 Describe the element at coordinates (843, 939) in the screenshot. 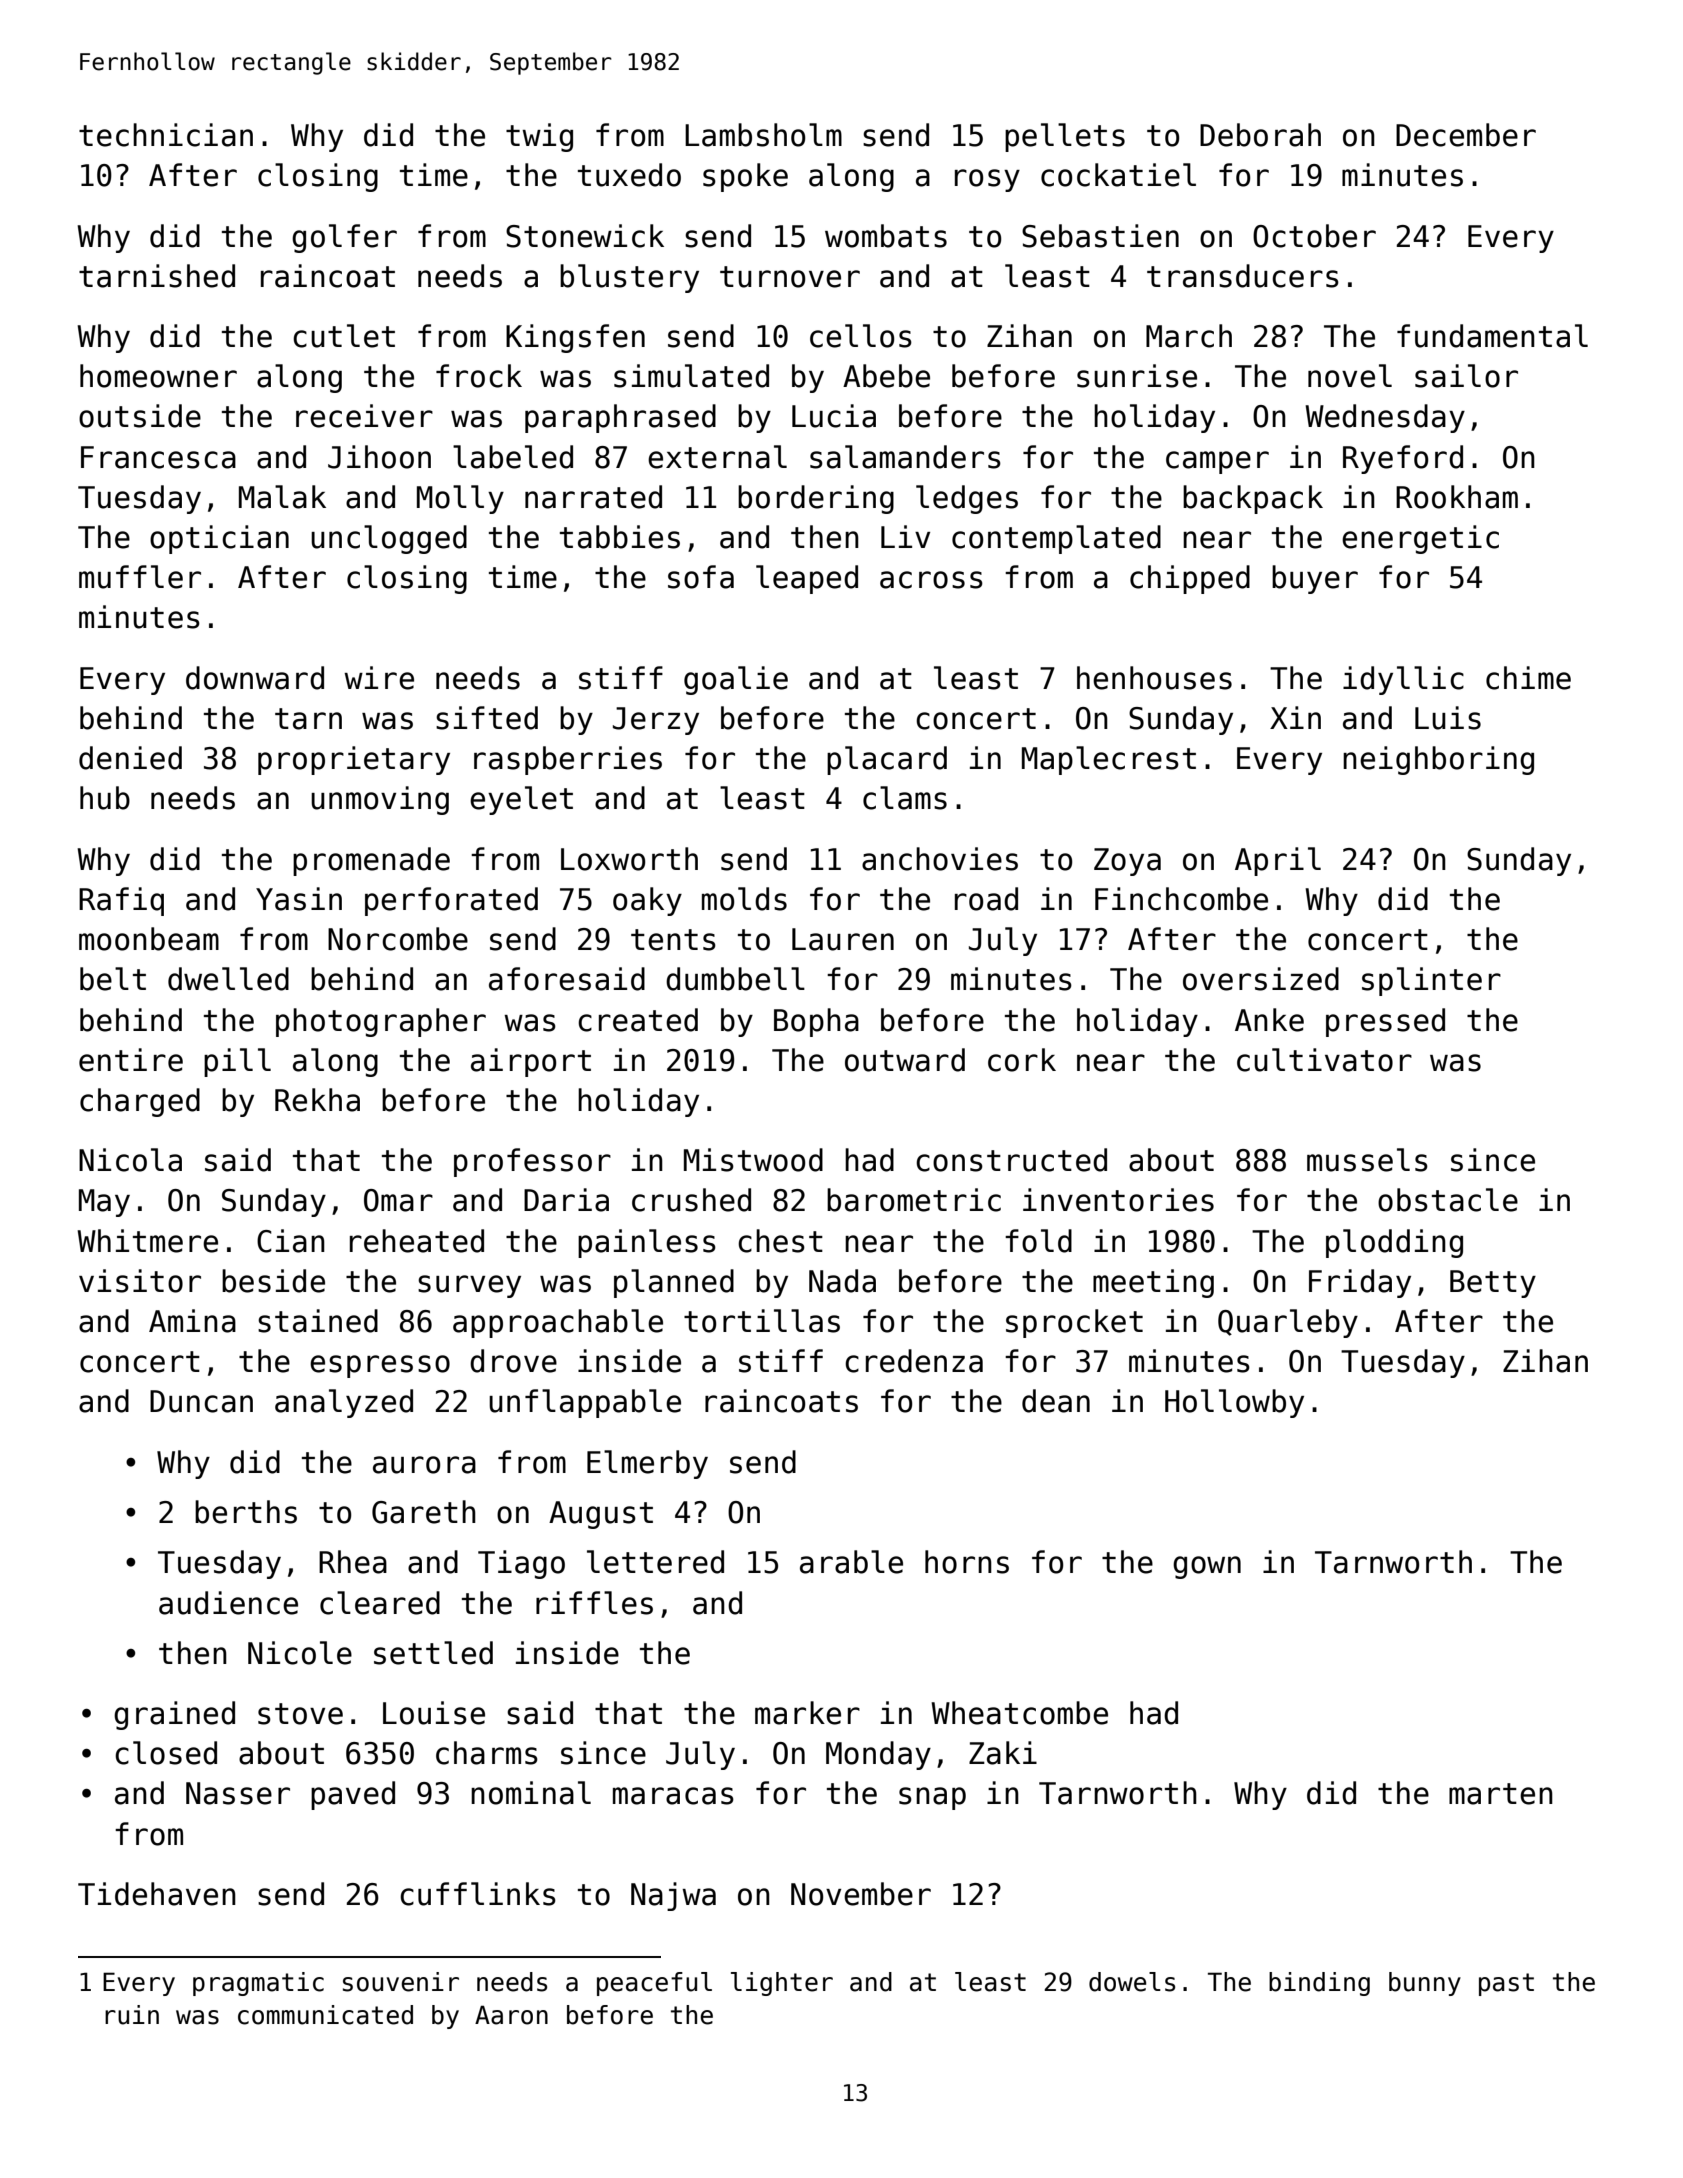

I see `Lauren` at that location.
